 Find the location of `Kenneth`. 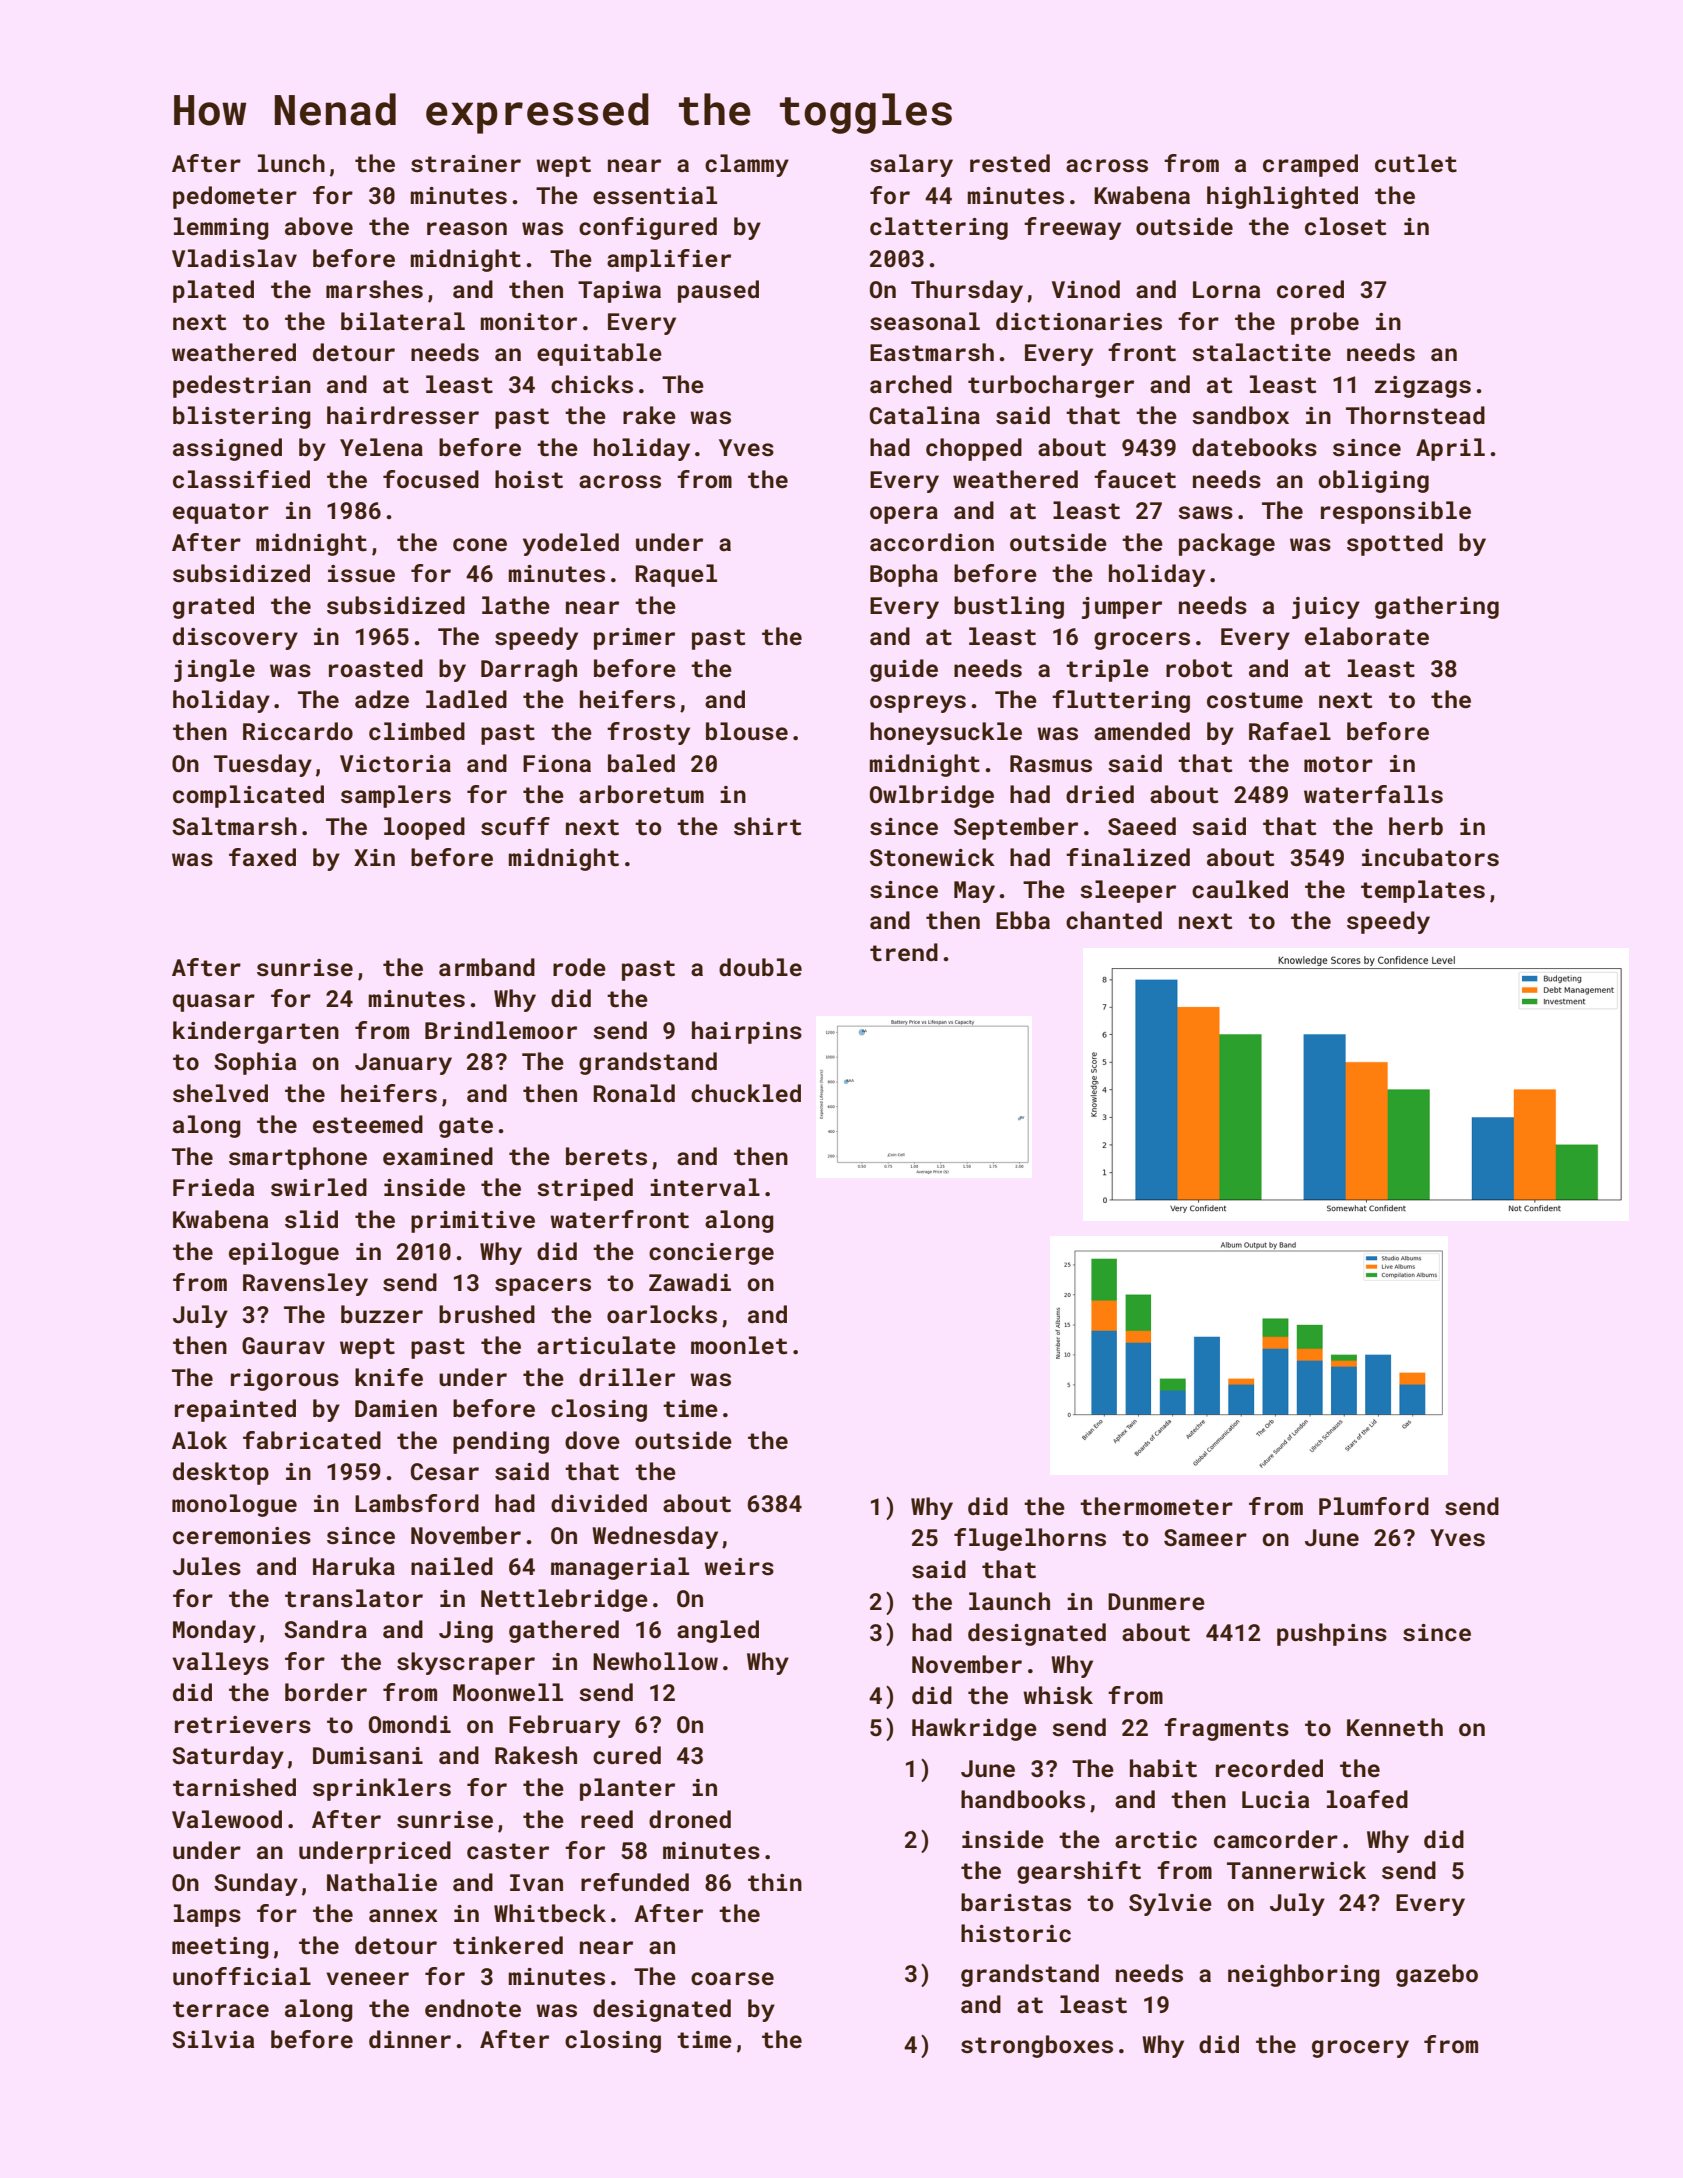

Kenneth is located at coordinates (1395, 1727).
